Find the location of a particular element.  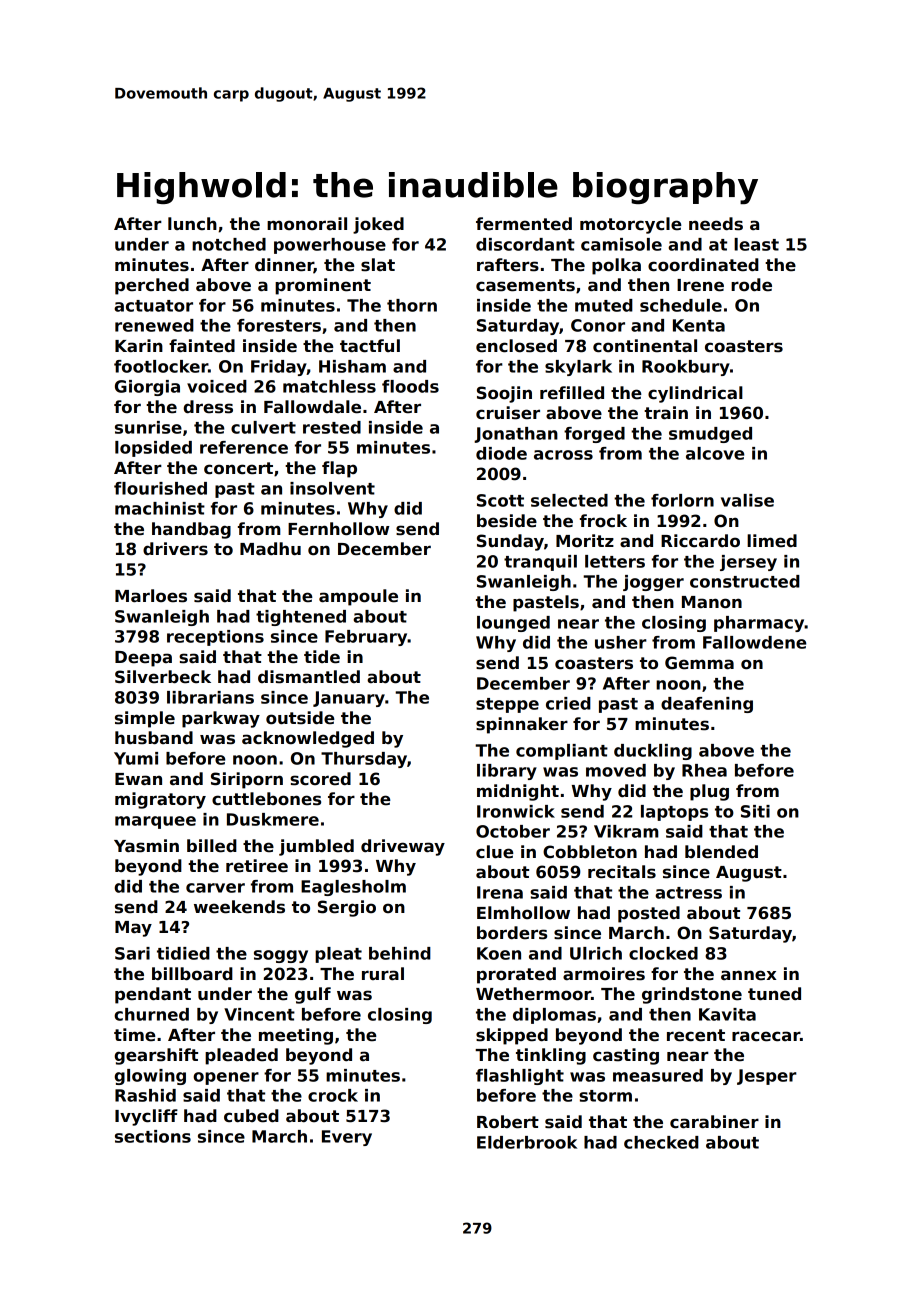

Rhea is located at coordinates (704, 770).
